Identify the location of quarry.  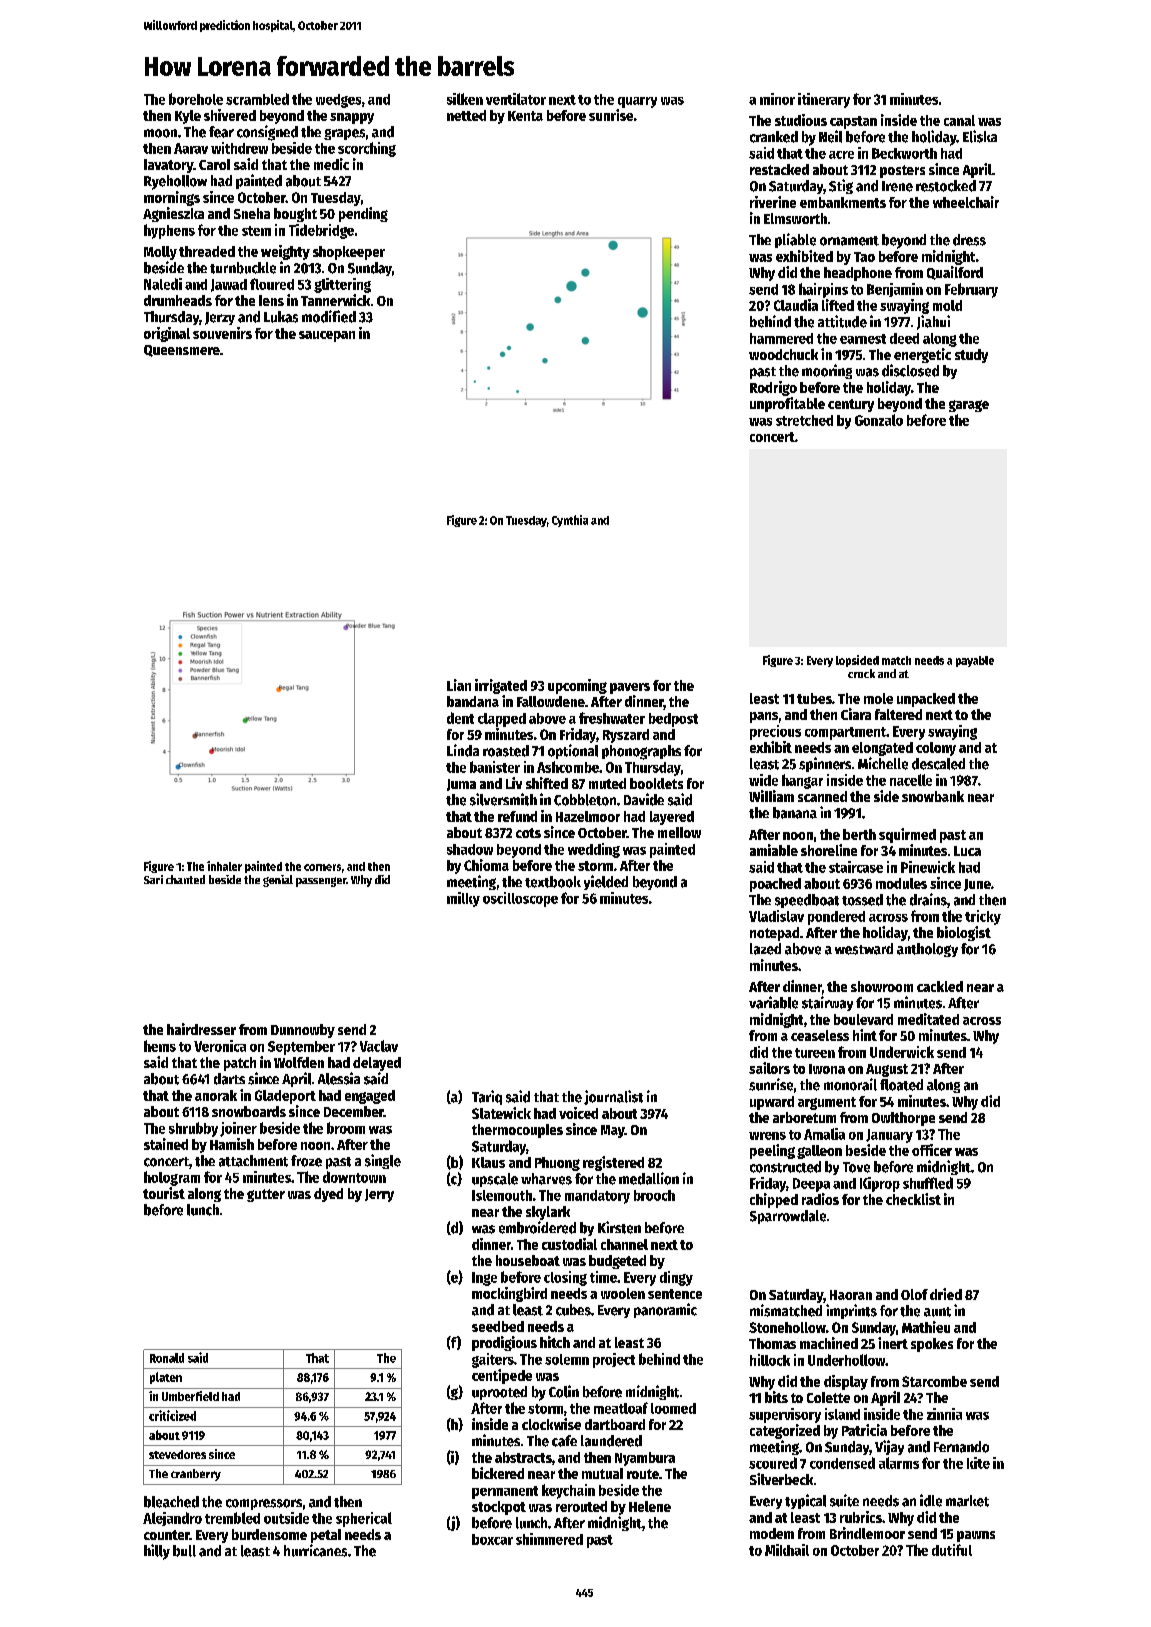
(637, 102).
